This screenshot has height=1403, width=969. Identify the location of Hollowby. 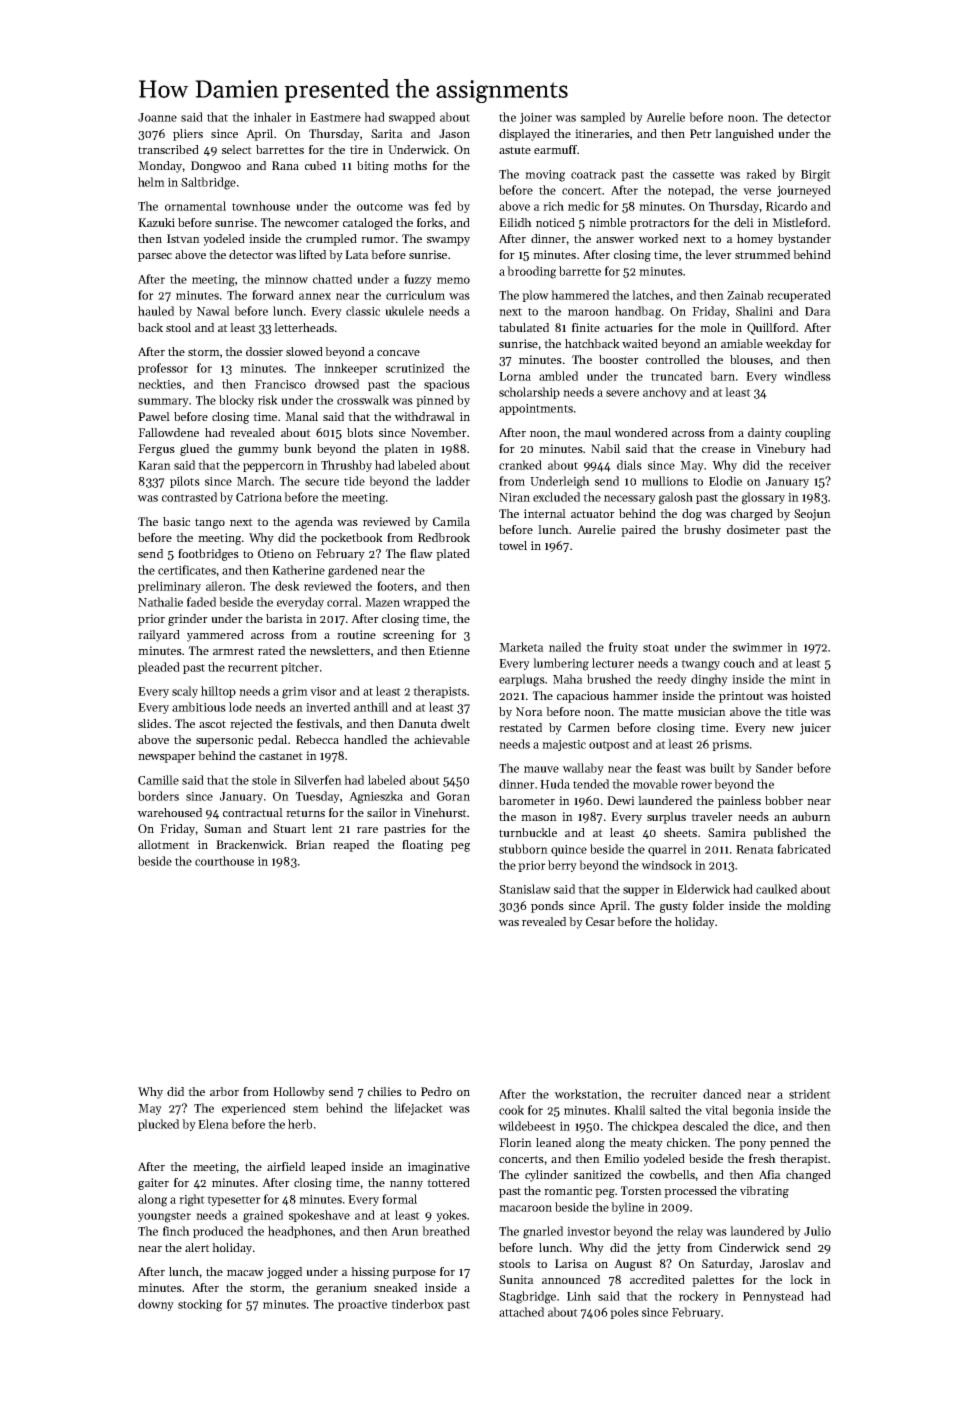
(299, 1093).
